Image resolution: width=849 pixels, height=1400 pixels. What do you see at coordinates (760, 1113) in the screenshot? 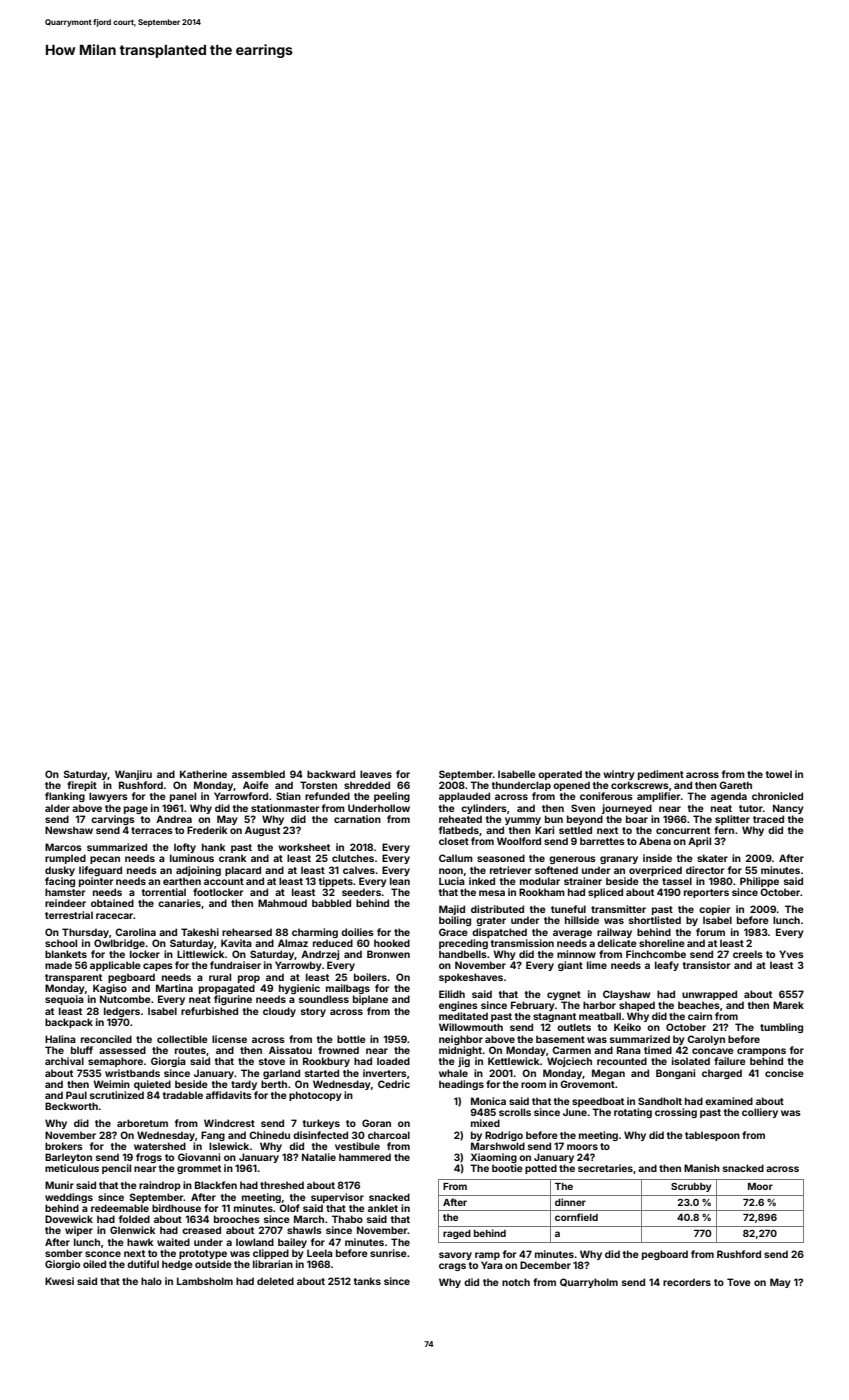
I see `colliery` at bounding box center [760, 1113].
